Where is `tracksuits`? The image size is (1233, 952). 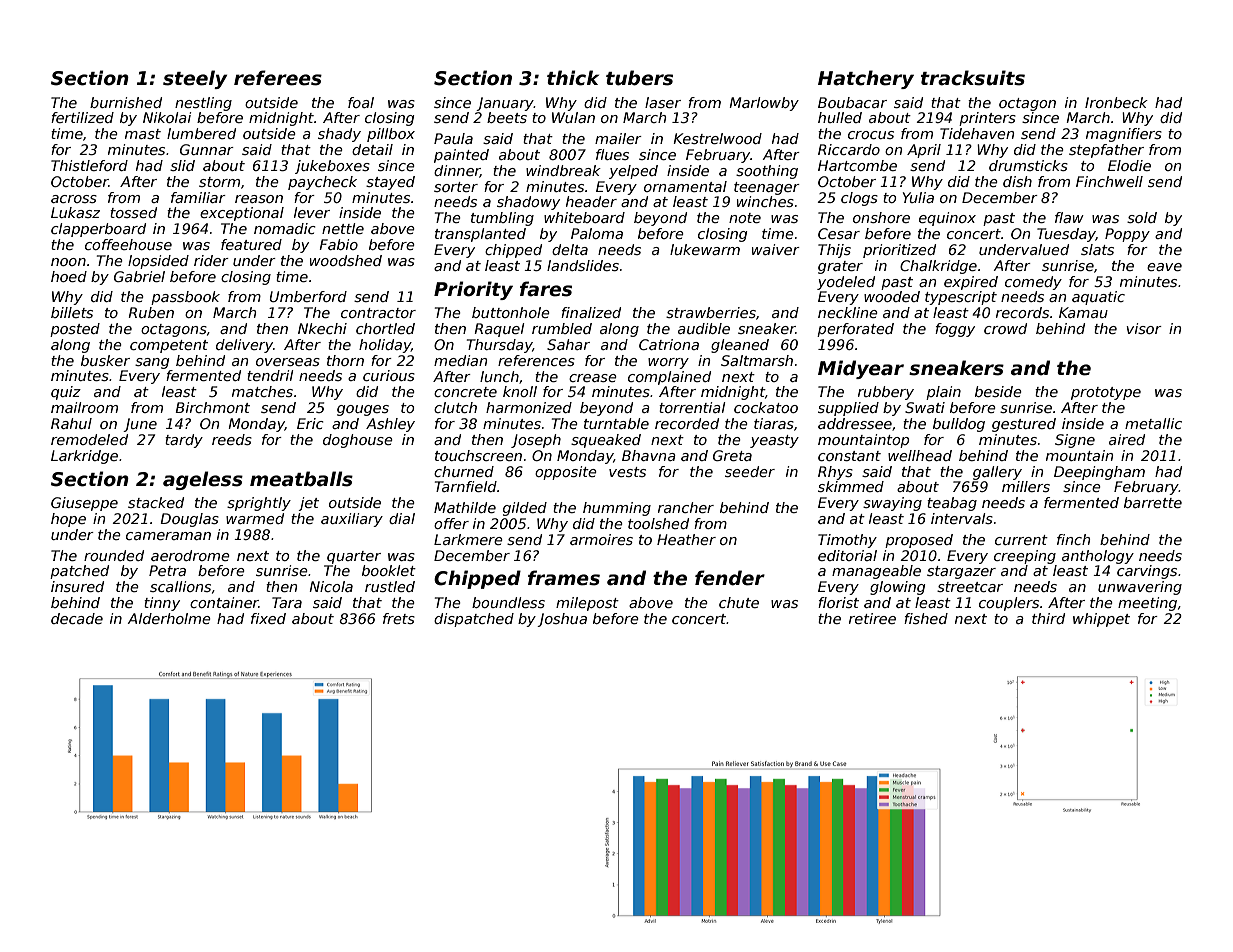
tracksuits is located at coordinates (973, 78).
